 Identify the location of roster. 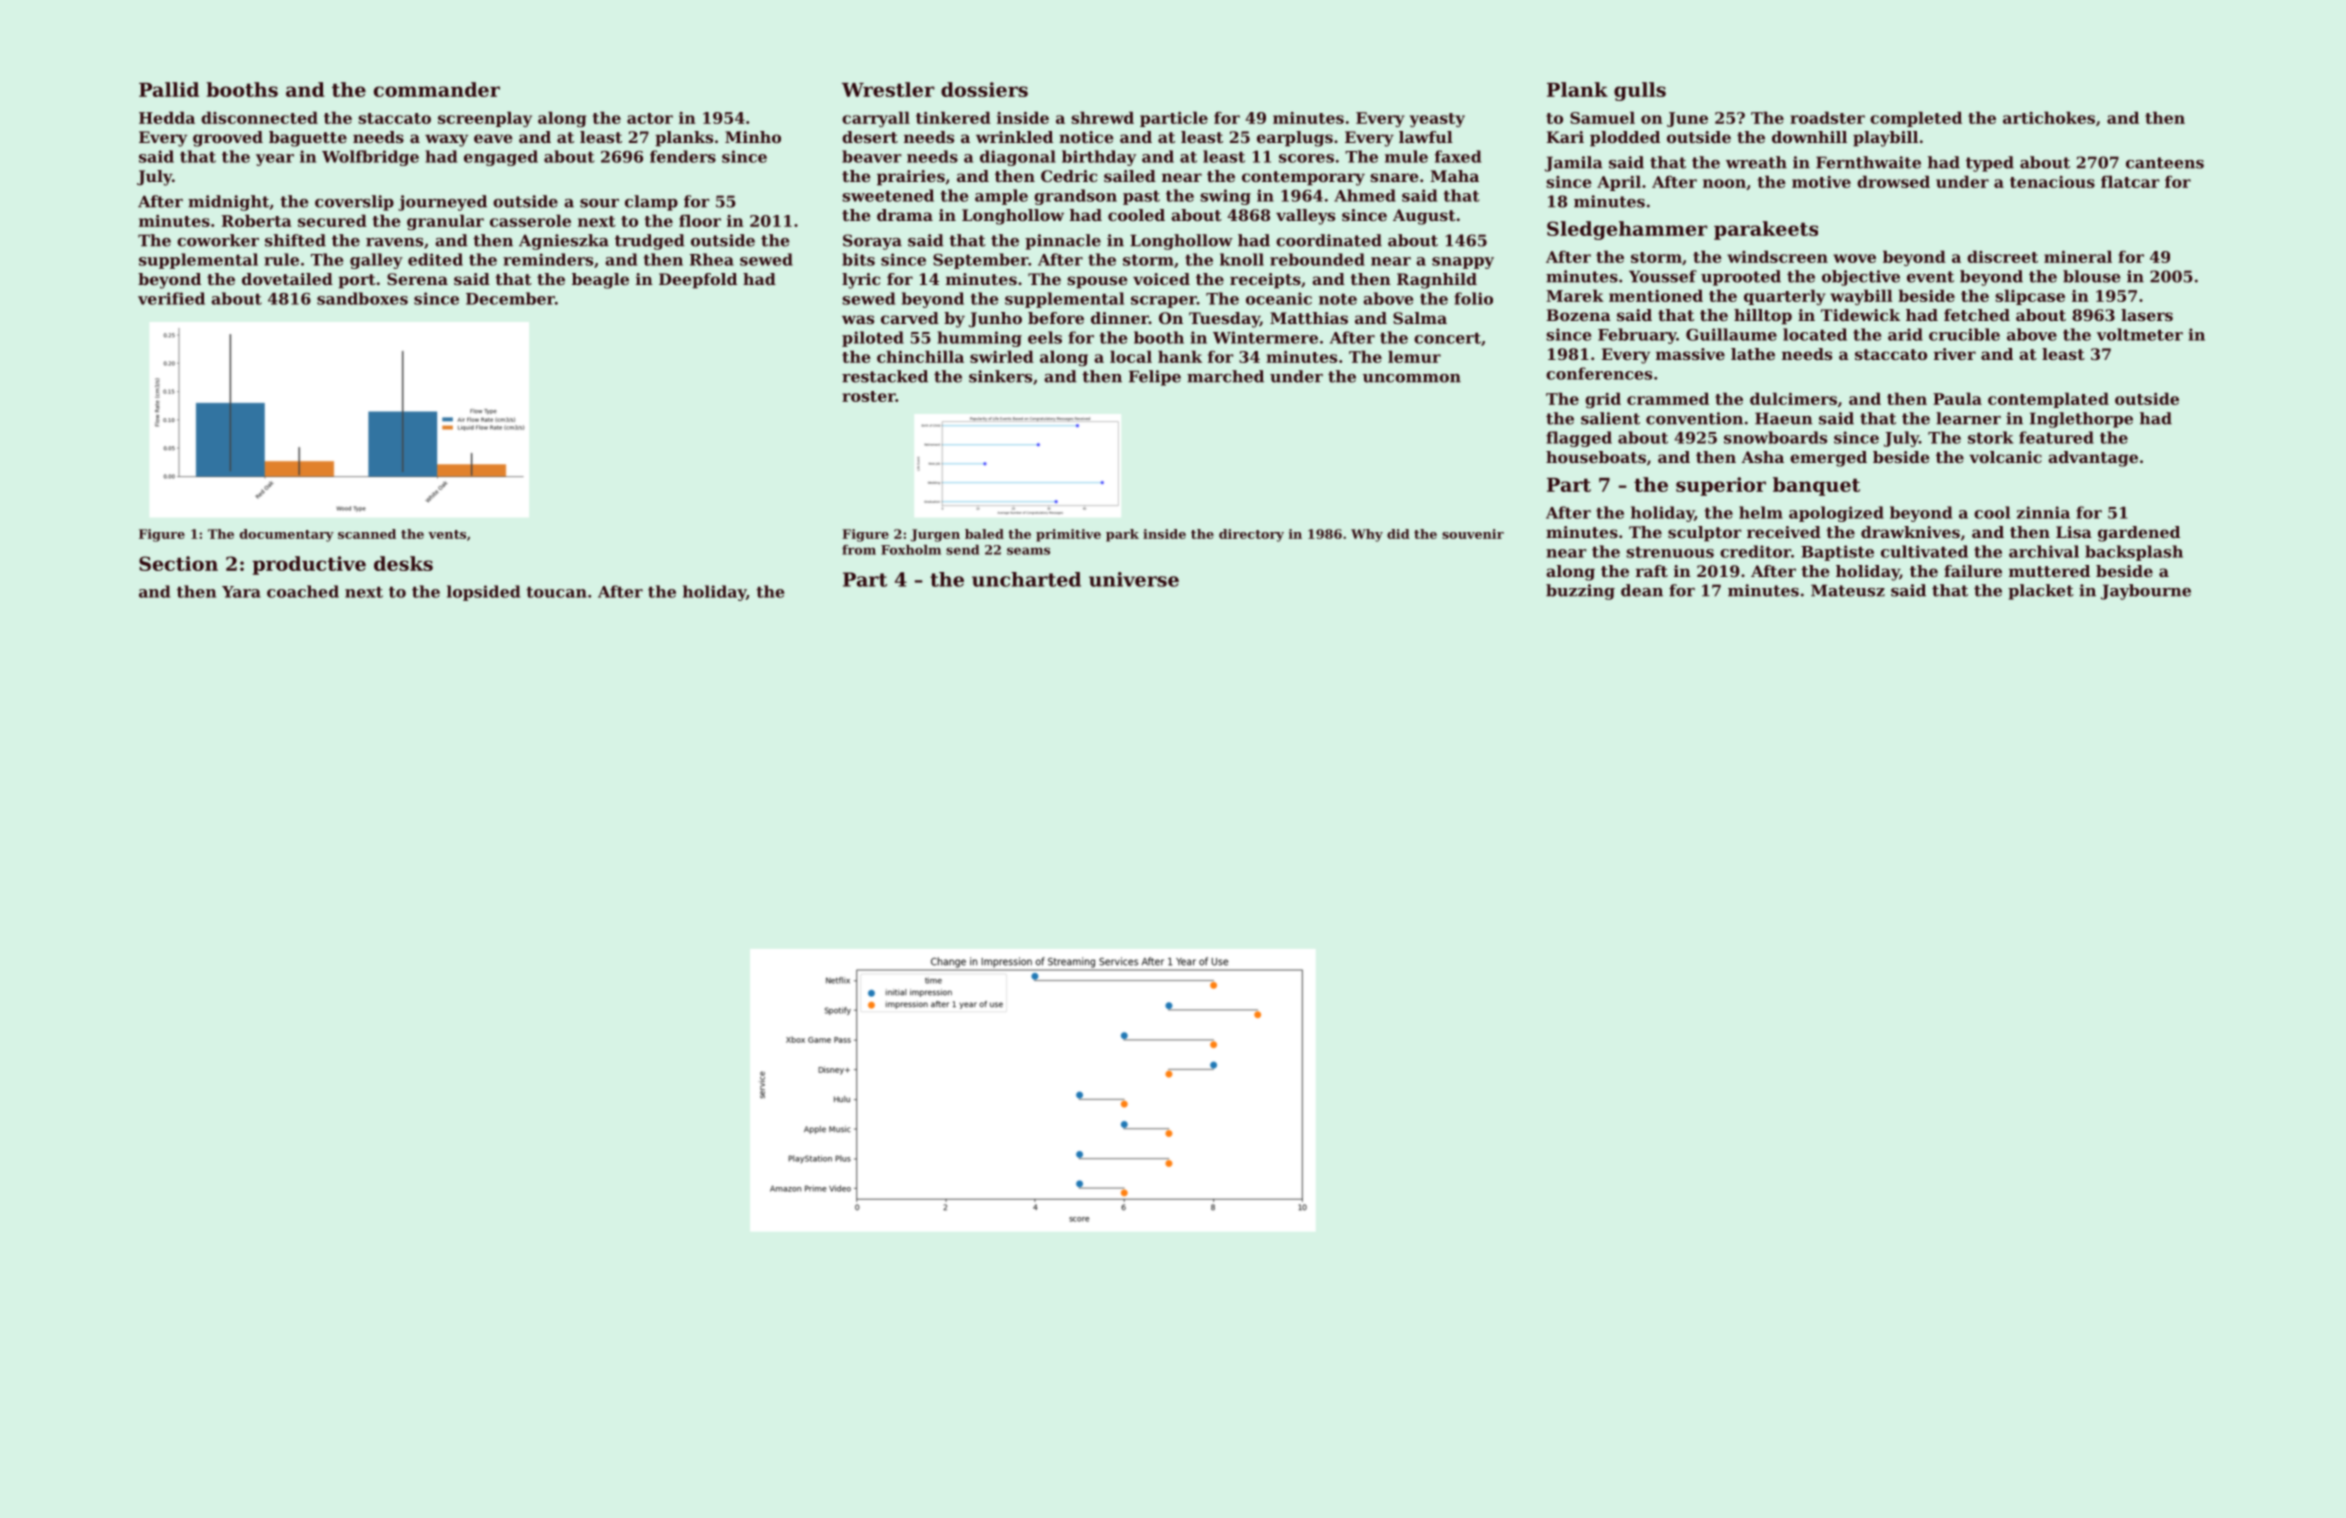
(869, 396).
